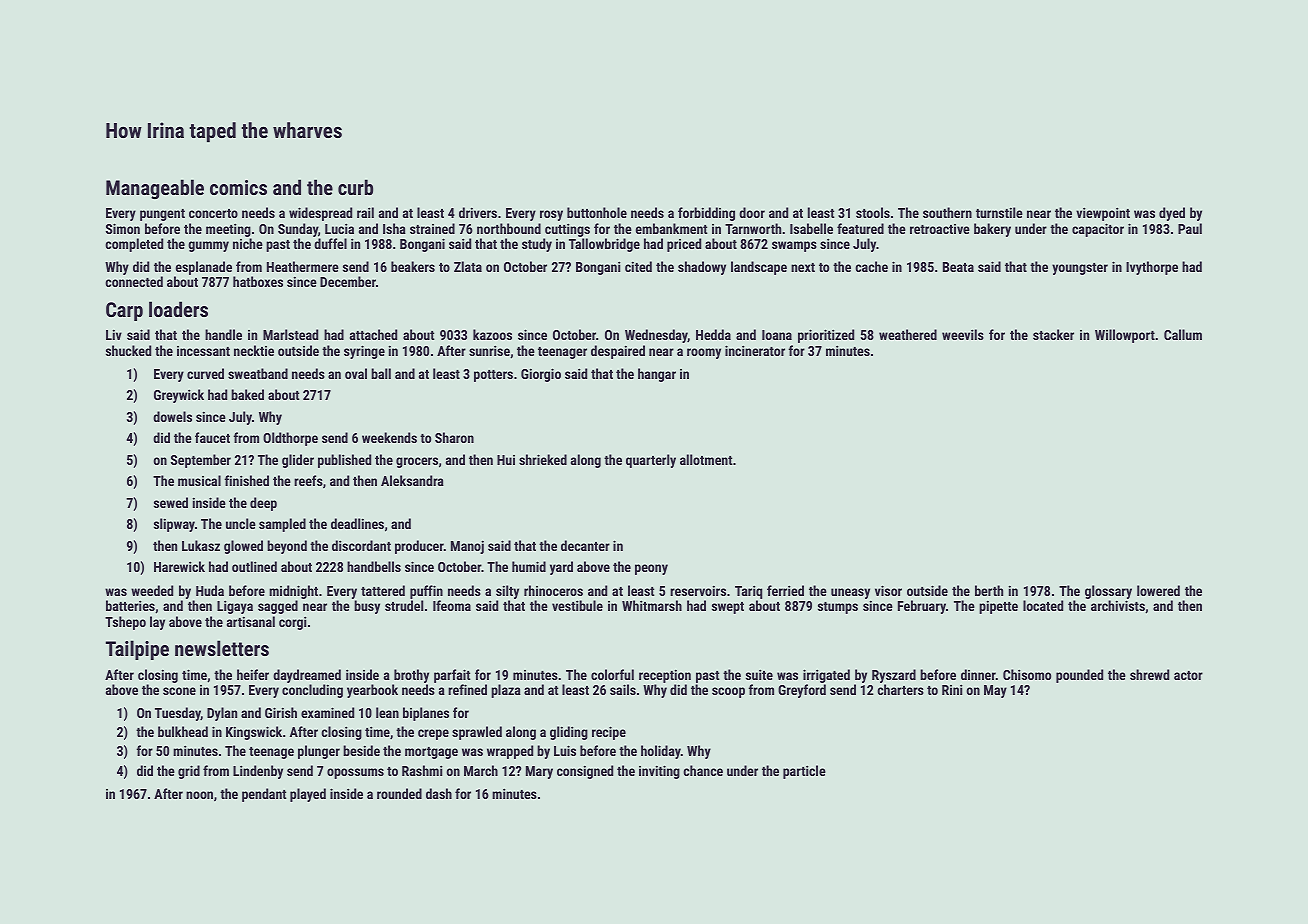 The width and height of the screenshot is (1308, 924). I want to click on viewpoint, so click(1103, 214).
